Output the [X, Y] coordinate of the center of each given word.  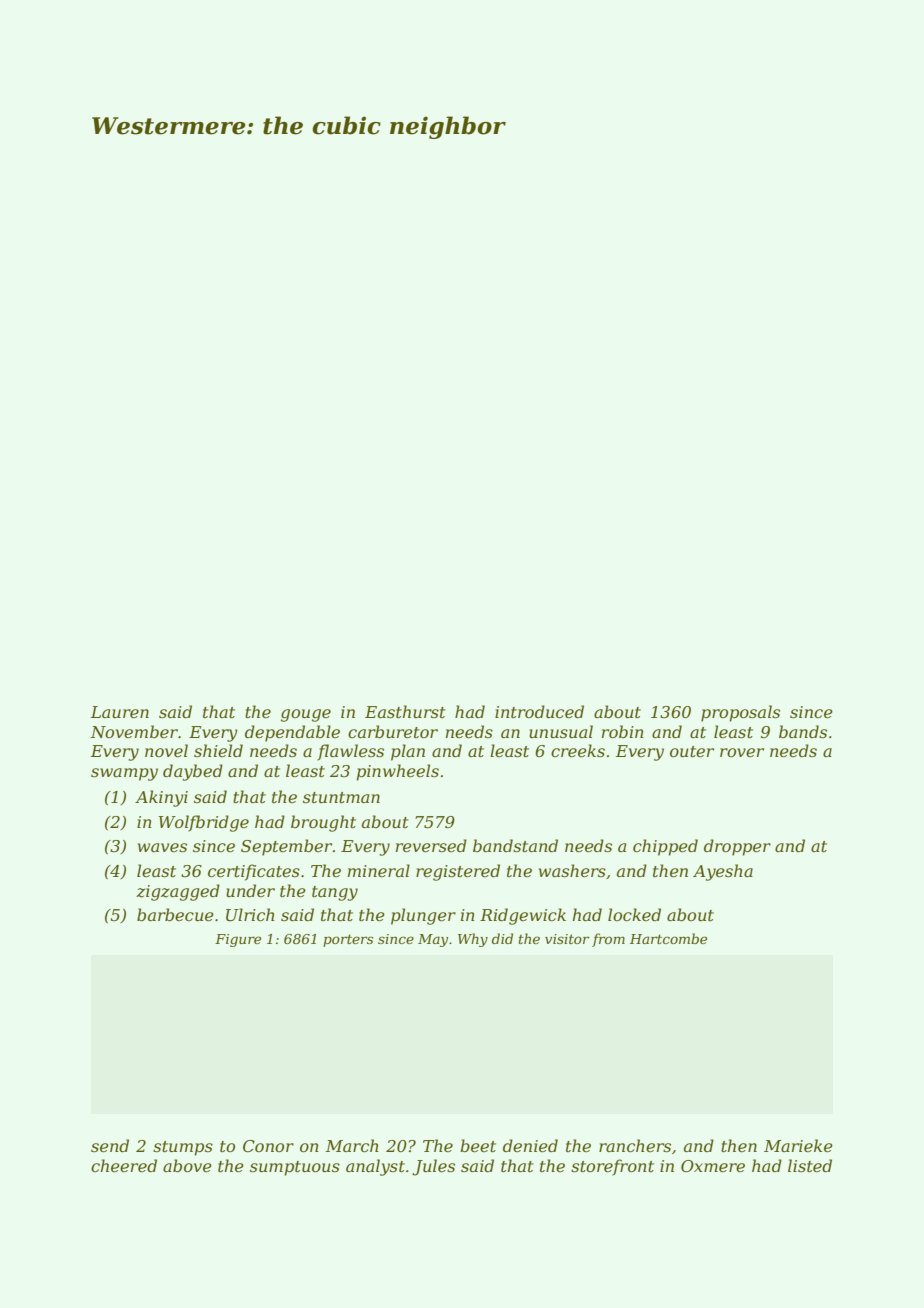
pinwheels [398, 772]
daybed [193, 772]
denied [530, 1145]
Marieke [798, 1145]
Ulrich [250, 914]
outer [692, 751]
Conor [268, 1146]
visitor [567, 939]
